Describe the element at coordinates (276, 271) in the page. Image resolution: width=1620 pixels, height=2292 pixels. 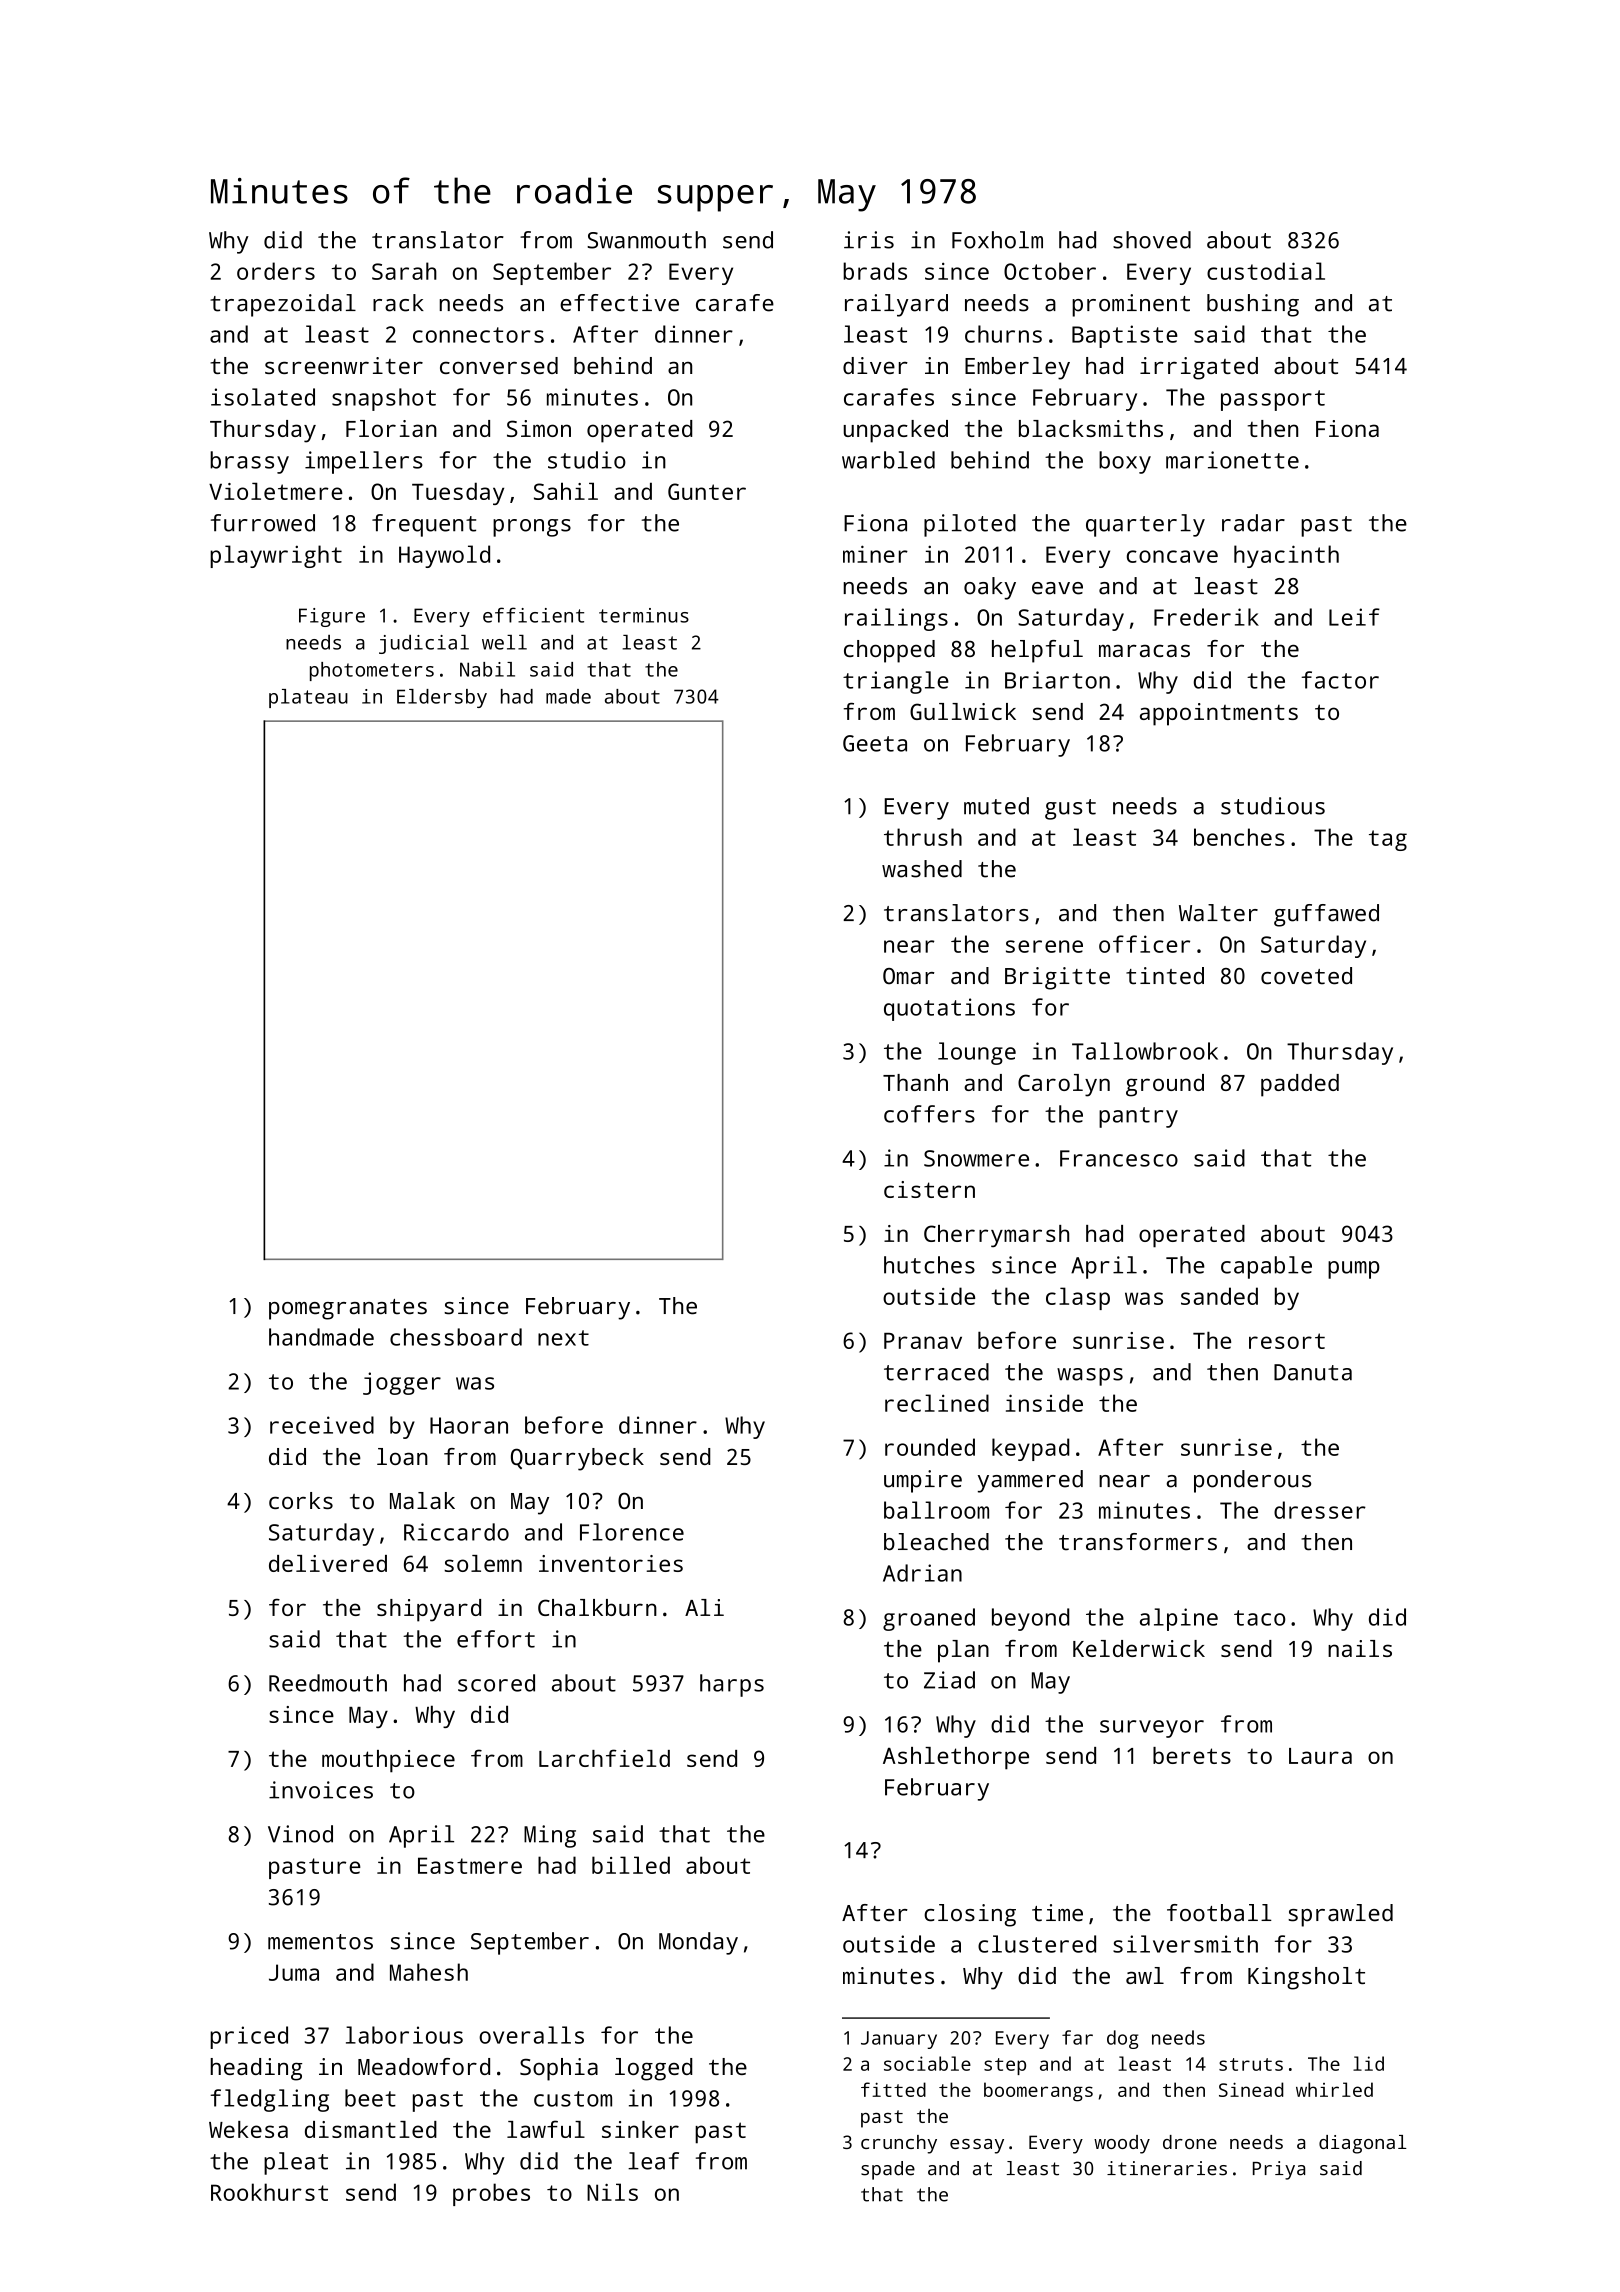
I see `orders` at that location.
